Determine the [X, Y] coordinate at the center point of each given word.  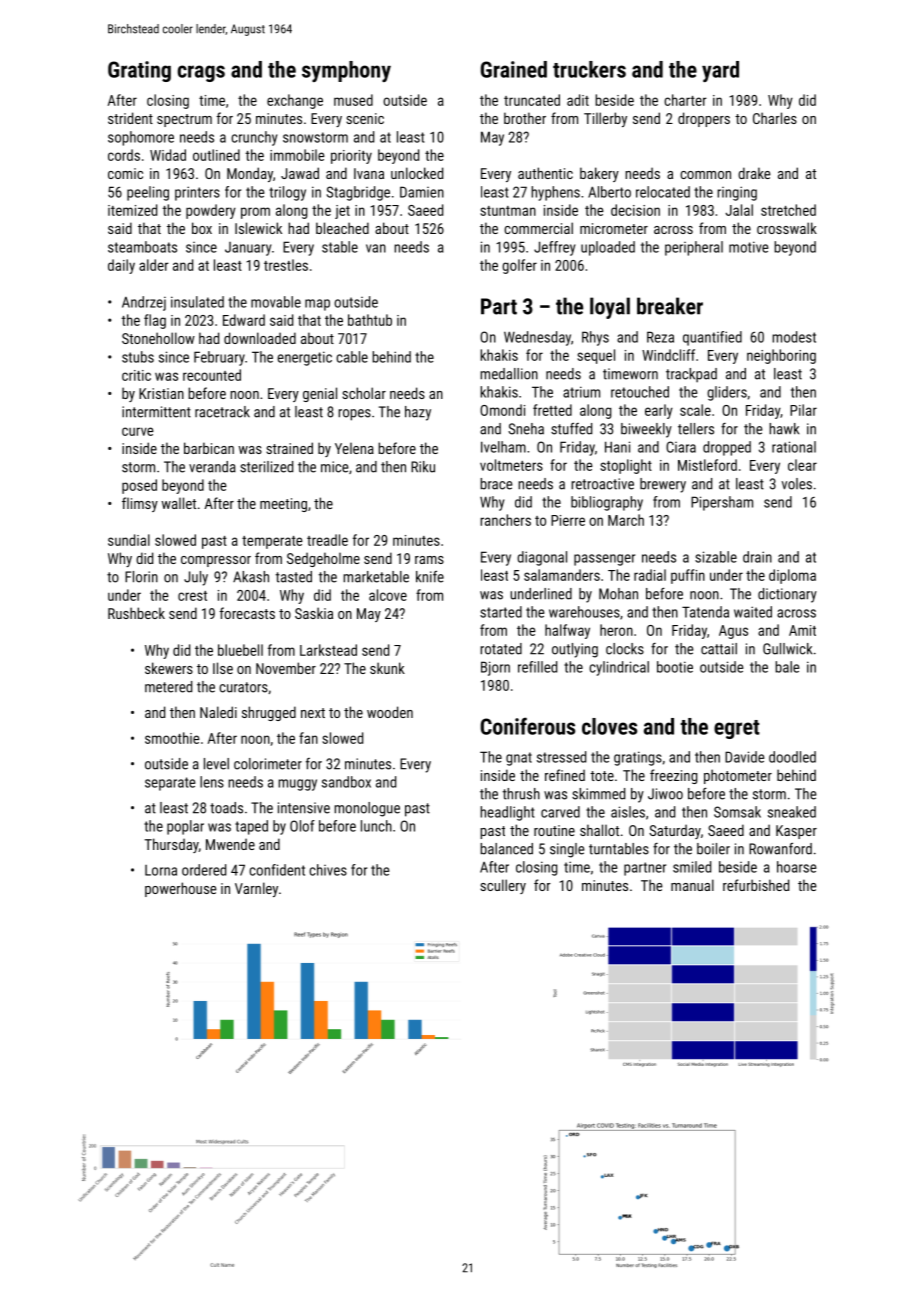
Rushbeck [136, 613]
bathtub [370, 320]
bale [787, 667]
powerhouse [180, 889]
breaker [670, 306]
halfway [567, 631]
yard [720, 71]
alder [154, 265]
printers [197, 193]
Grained [514, 69]
